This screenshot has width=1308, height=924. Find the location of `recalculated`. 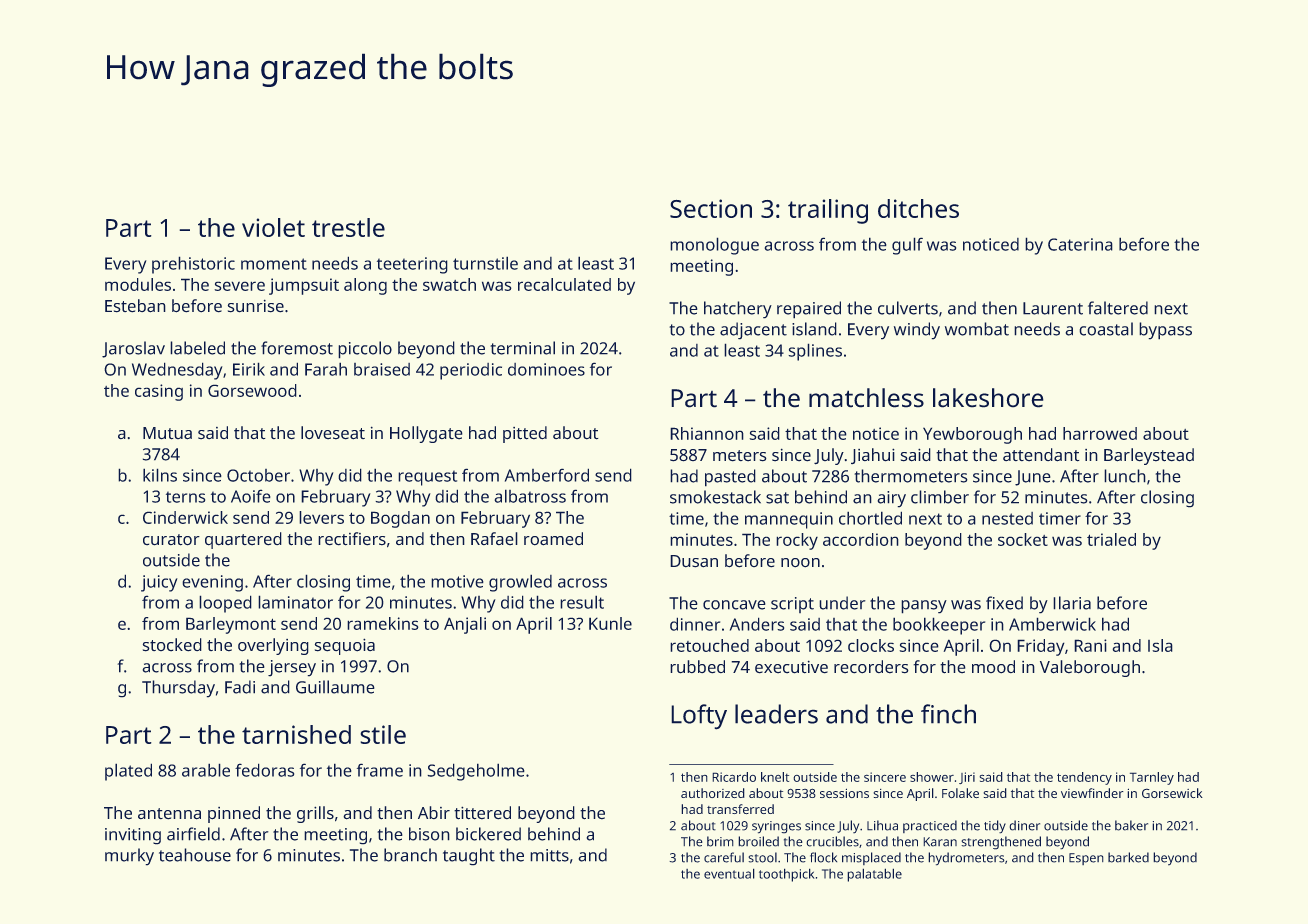

recalculated is located at coordinates (564, 284).
